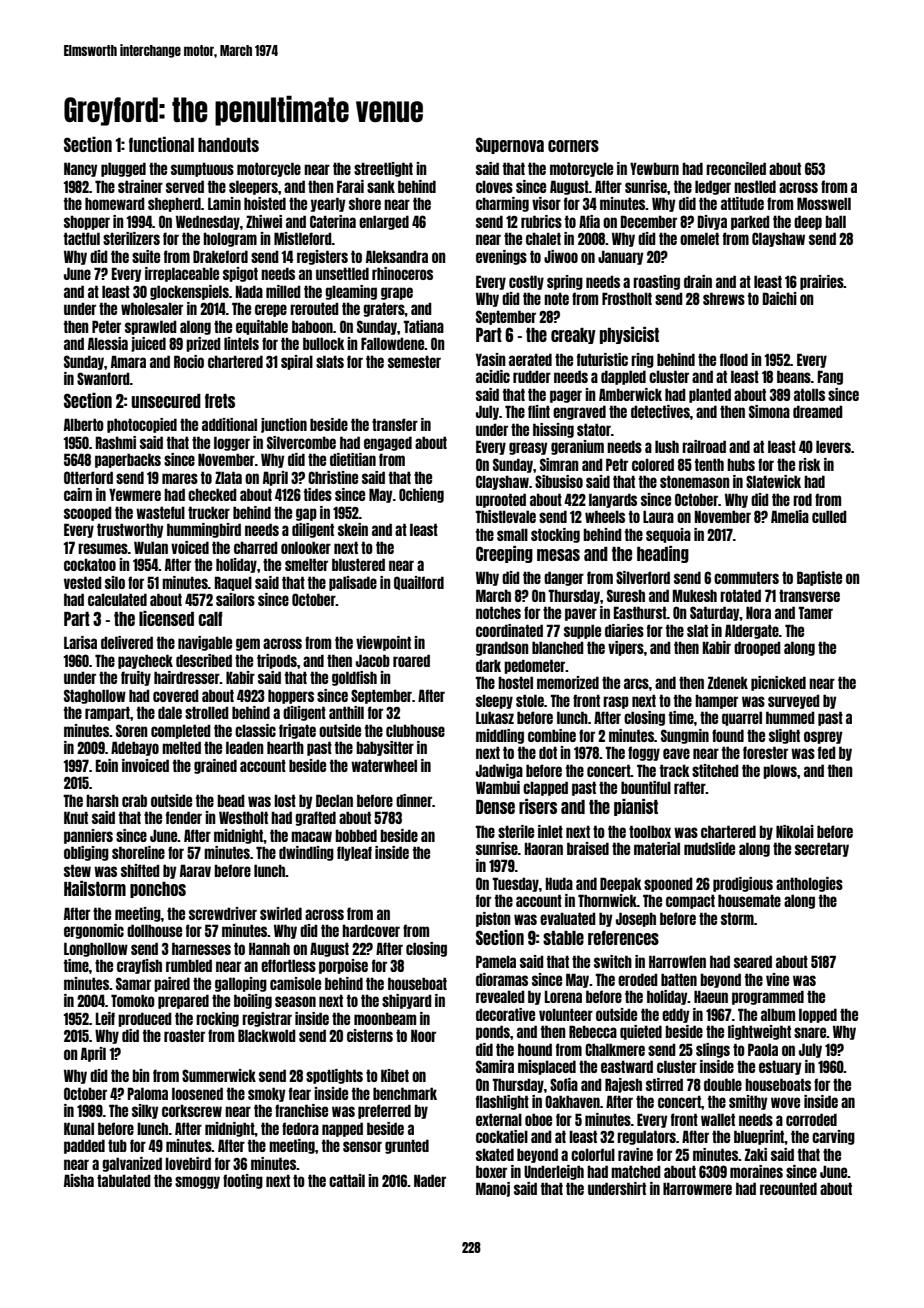  I want to click on Wednesday, so click(208, 222).
